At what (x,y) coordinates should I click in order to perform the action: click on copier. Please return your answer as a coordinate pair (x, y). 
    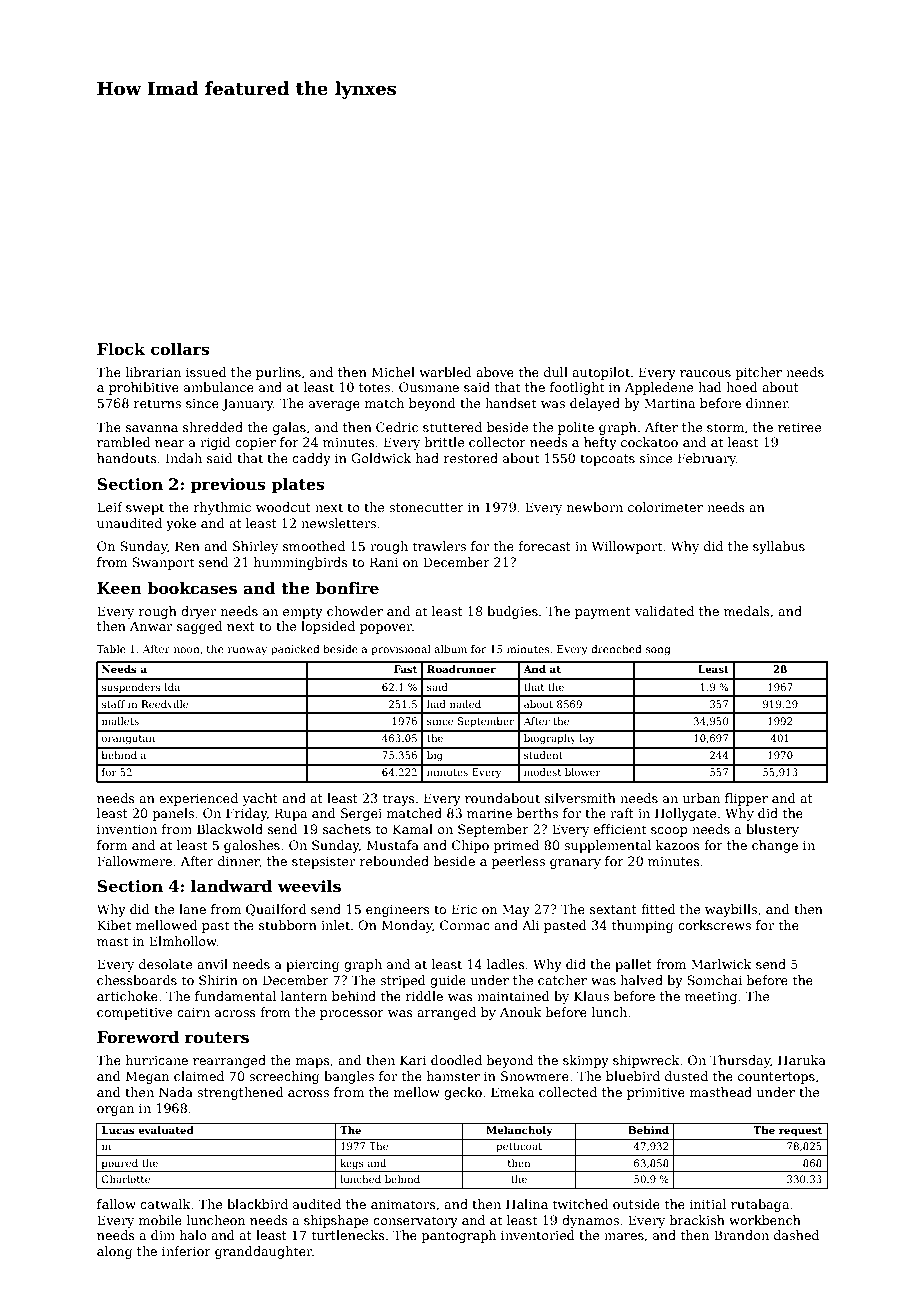
    Looking at the image, I should click on (255, 444).
